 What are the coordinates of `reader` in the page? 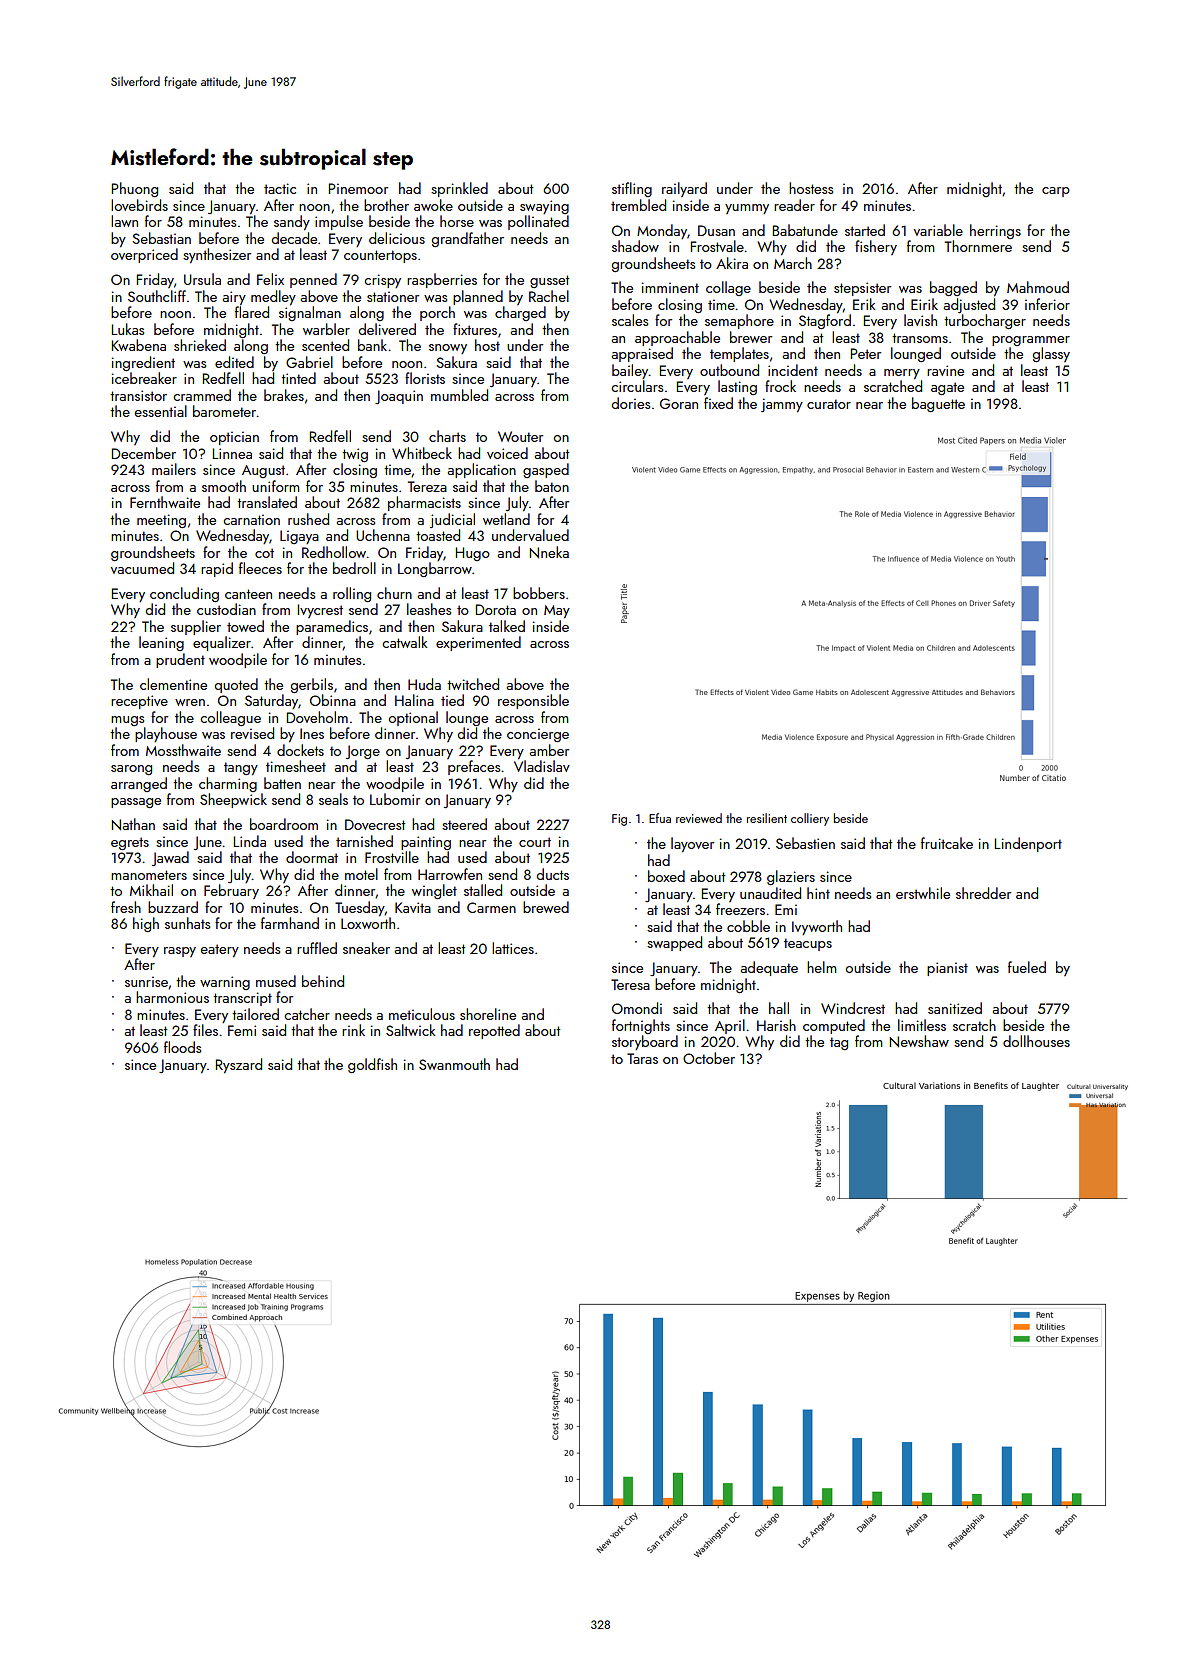 It's located at (794, 205).
